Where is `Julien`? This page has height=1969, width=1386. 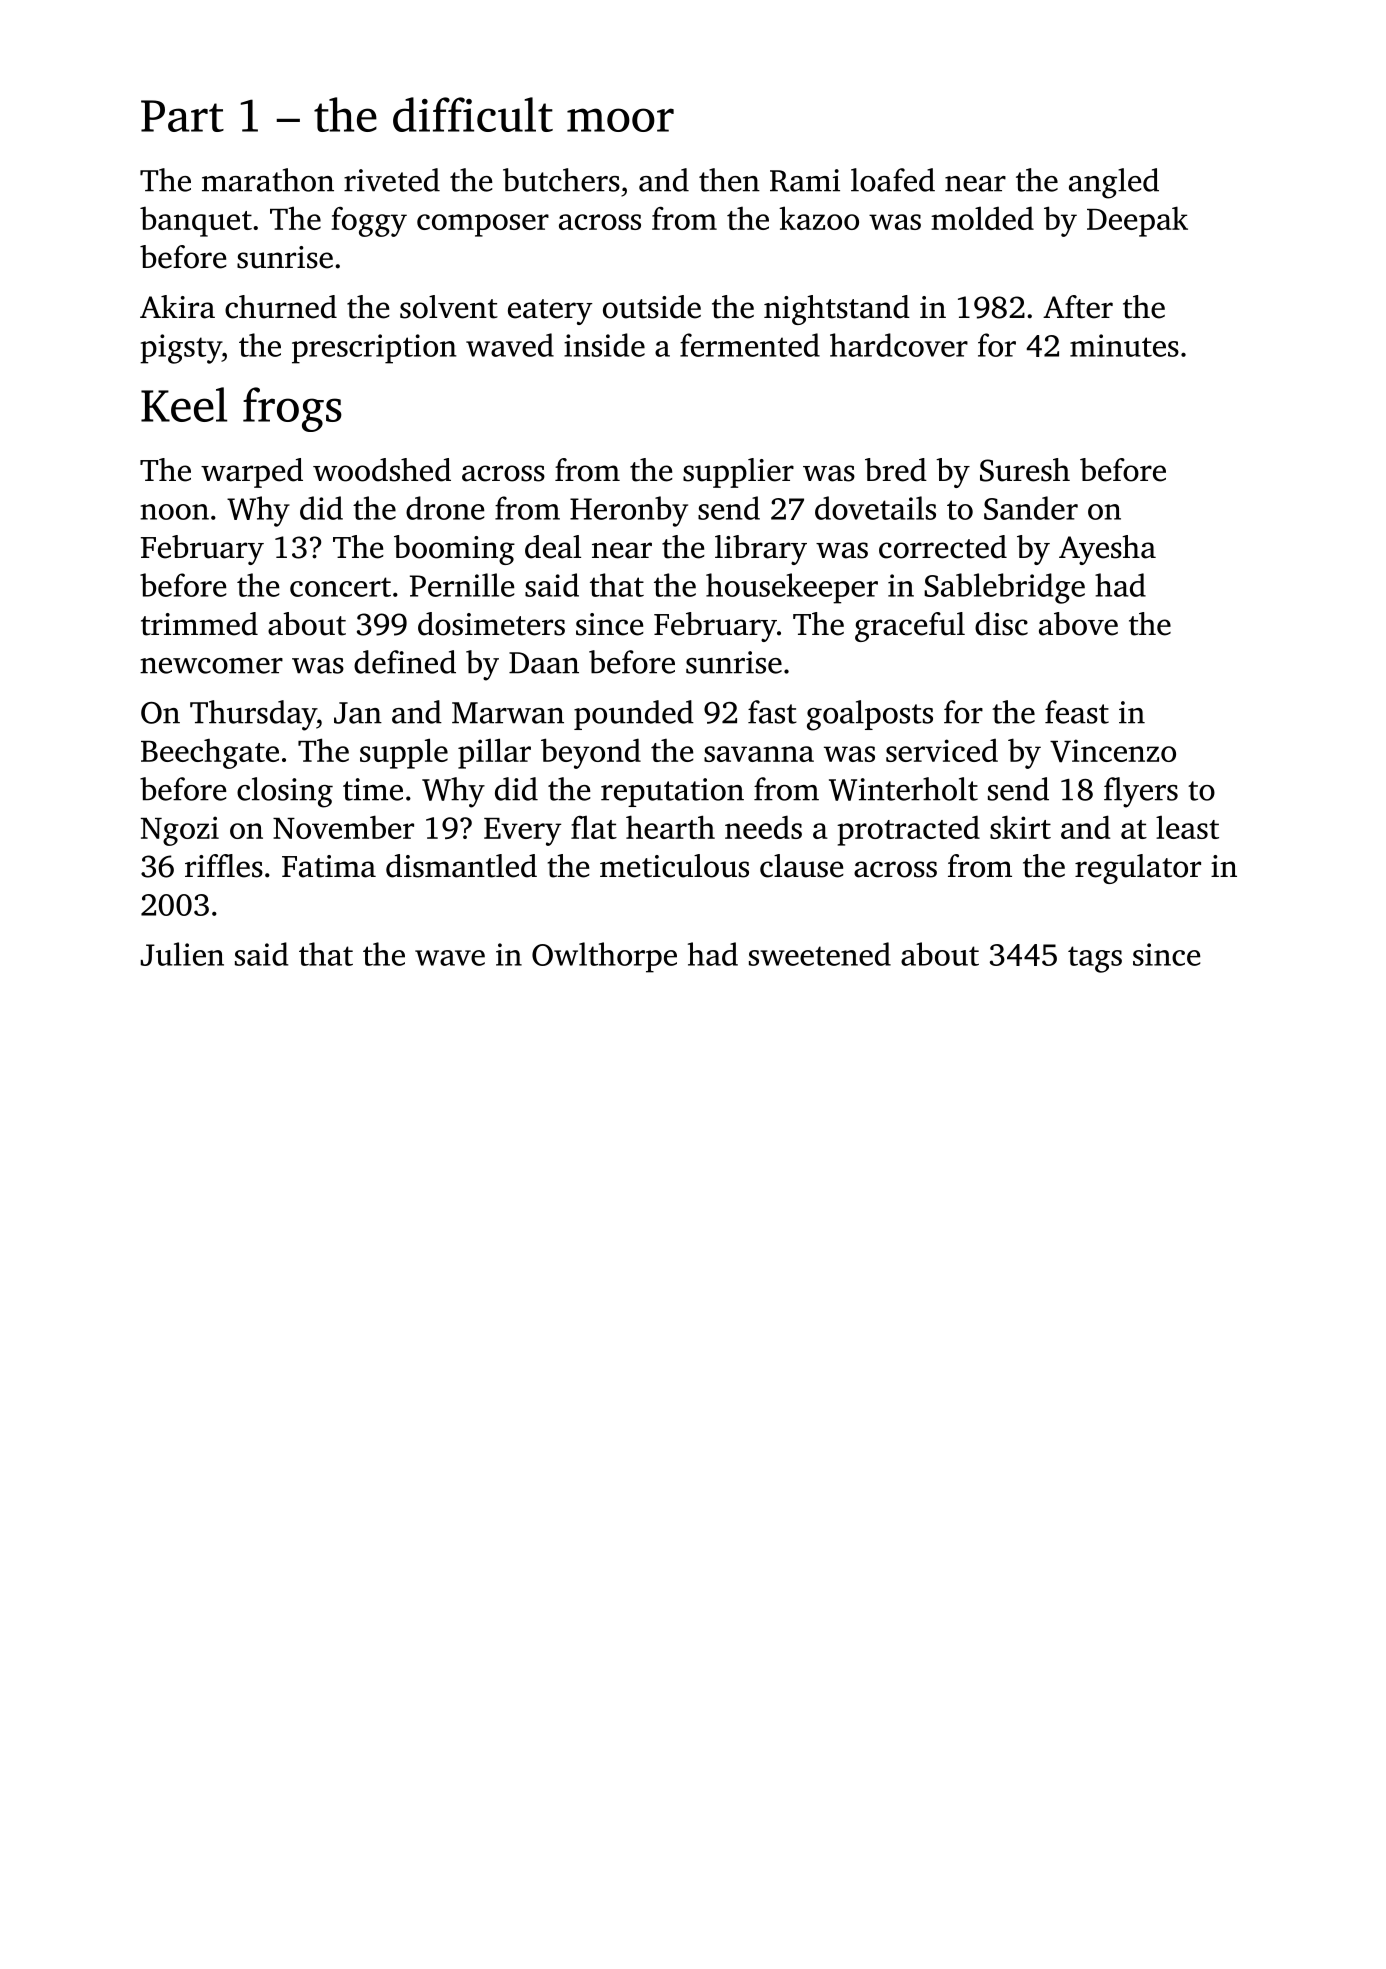 Julien is located at coordinates (182, 954).
